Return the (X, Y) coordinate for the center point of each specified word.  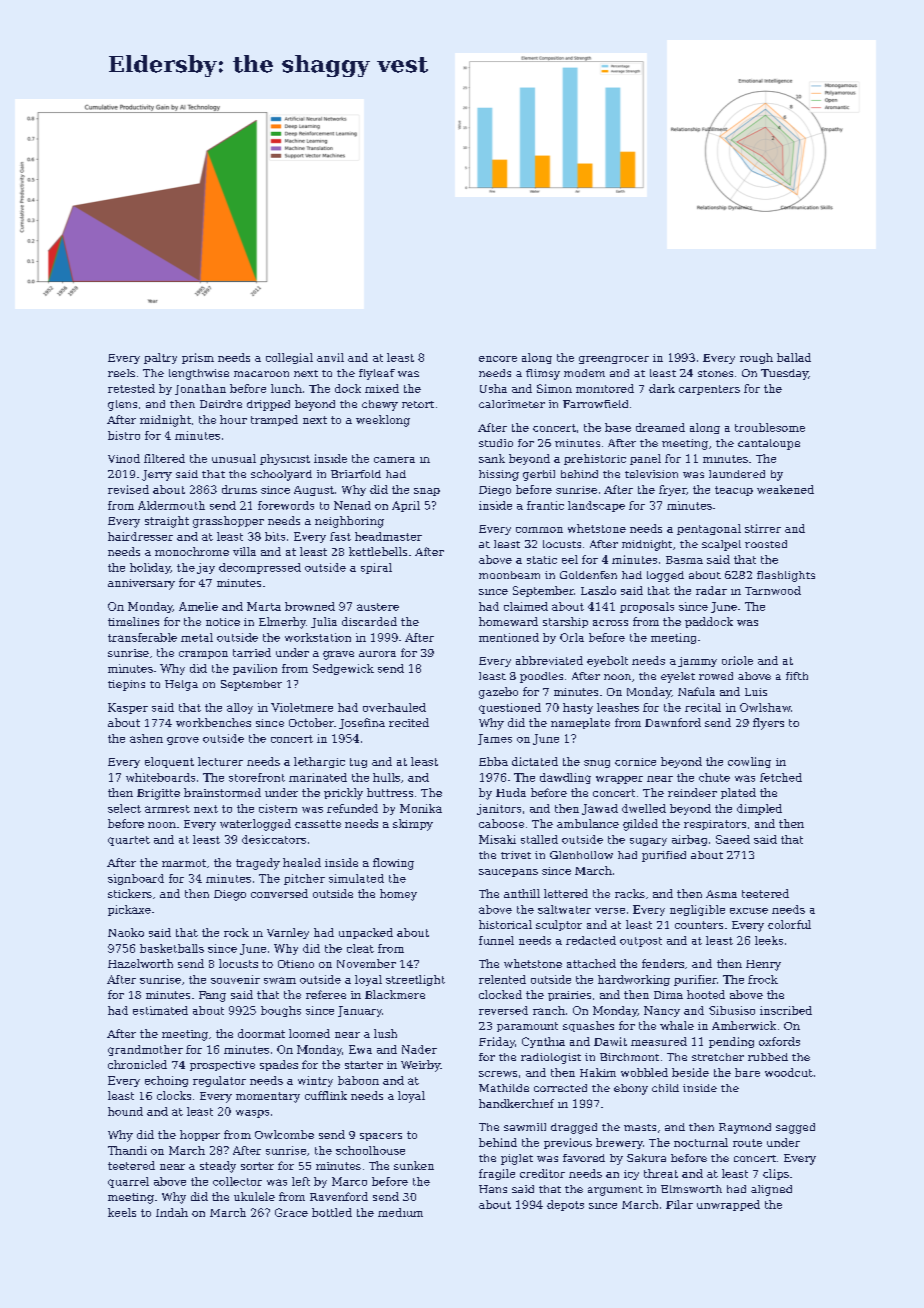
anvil (330, 357)
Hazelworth (140, 963)
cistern (278, 808)
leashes (618, 707)
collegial (289, 358)
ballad (794, 357)
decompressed (260, 568)
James (495, 739)
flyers (768, 724)
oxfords (779, 1041)
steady (218, 1167)
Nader (419, 1049)
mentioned (509, 637)
